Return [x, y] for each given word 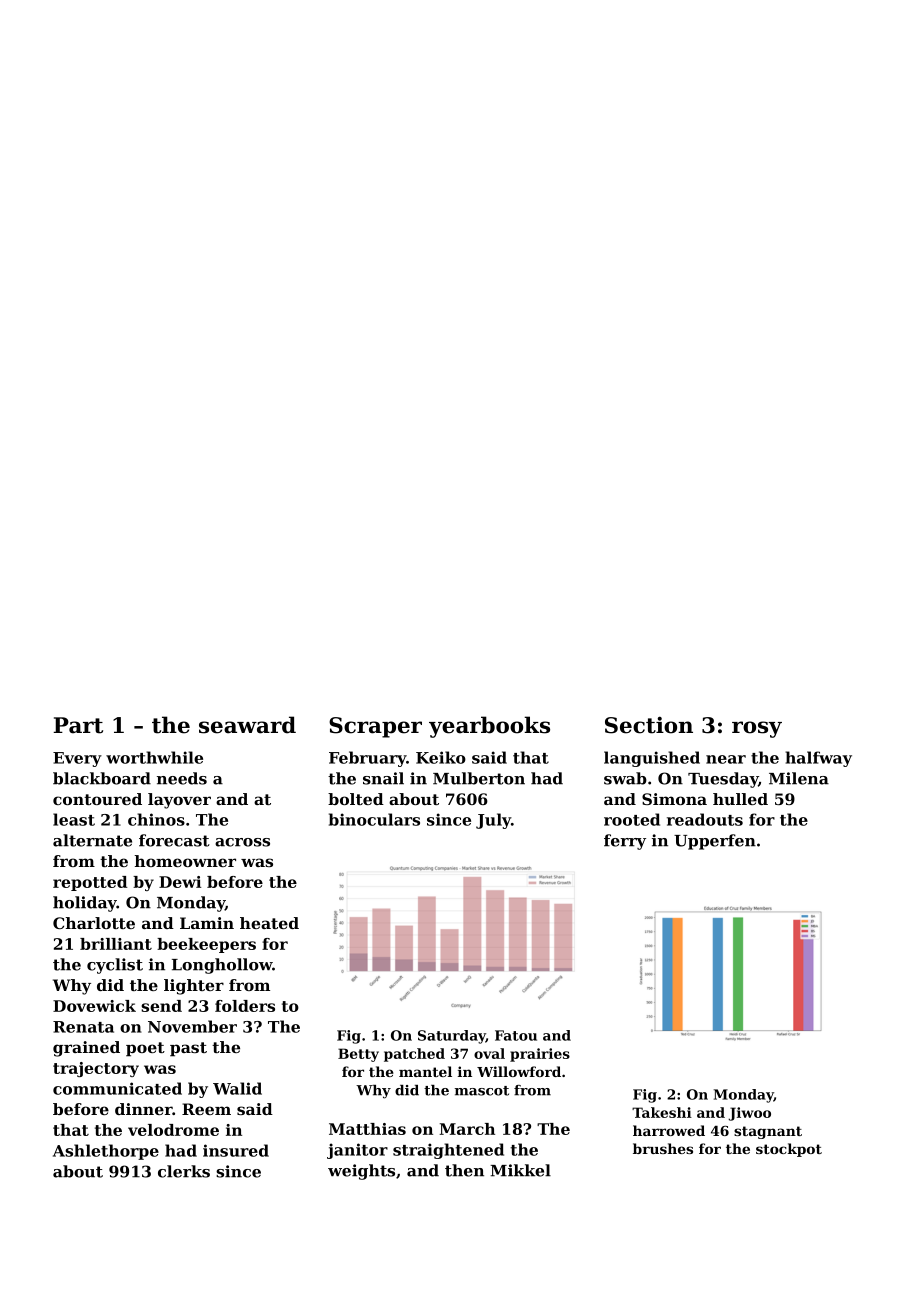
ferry [625, 842]
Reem [206, 1109]
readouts [705, 819]
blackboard [102, 778]
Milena [799, 778]
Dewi [180, 882]
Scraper [375, 727]
